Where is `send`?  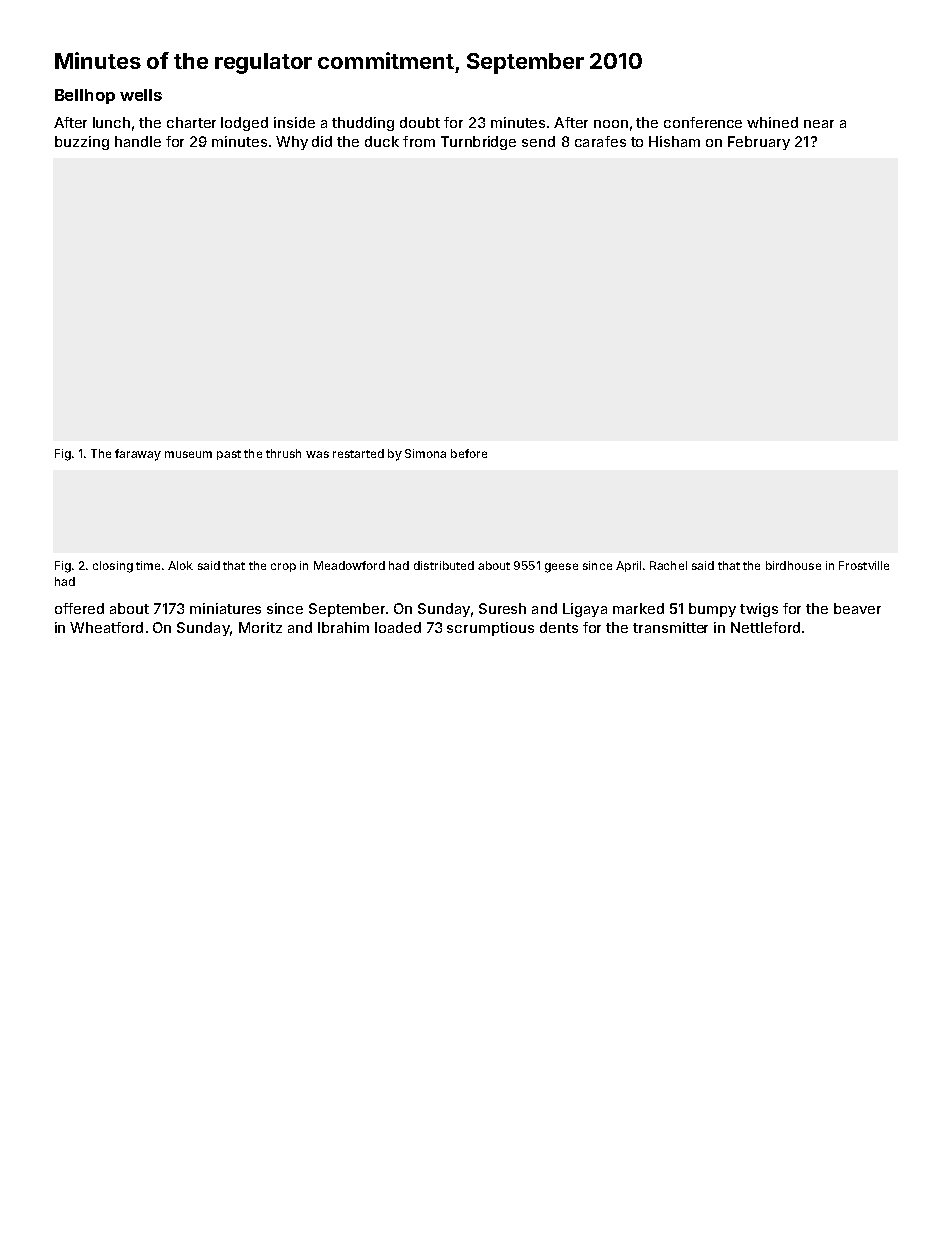
send is located at coordinates (538, 141).
